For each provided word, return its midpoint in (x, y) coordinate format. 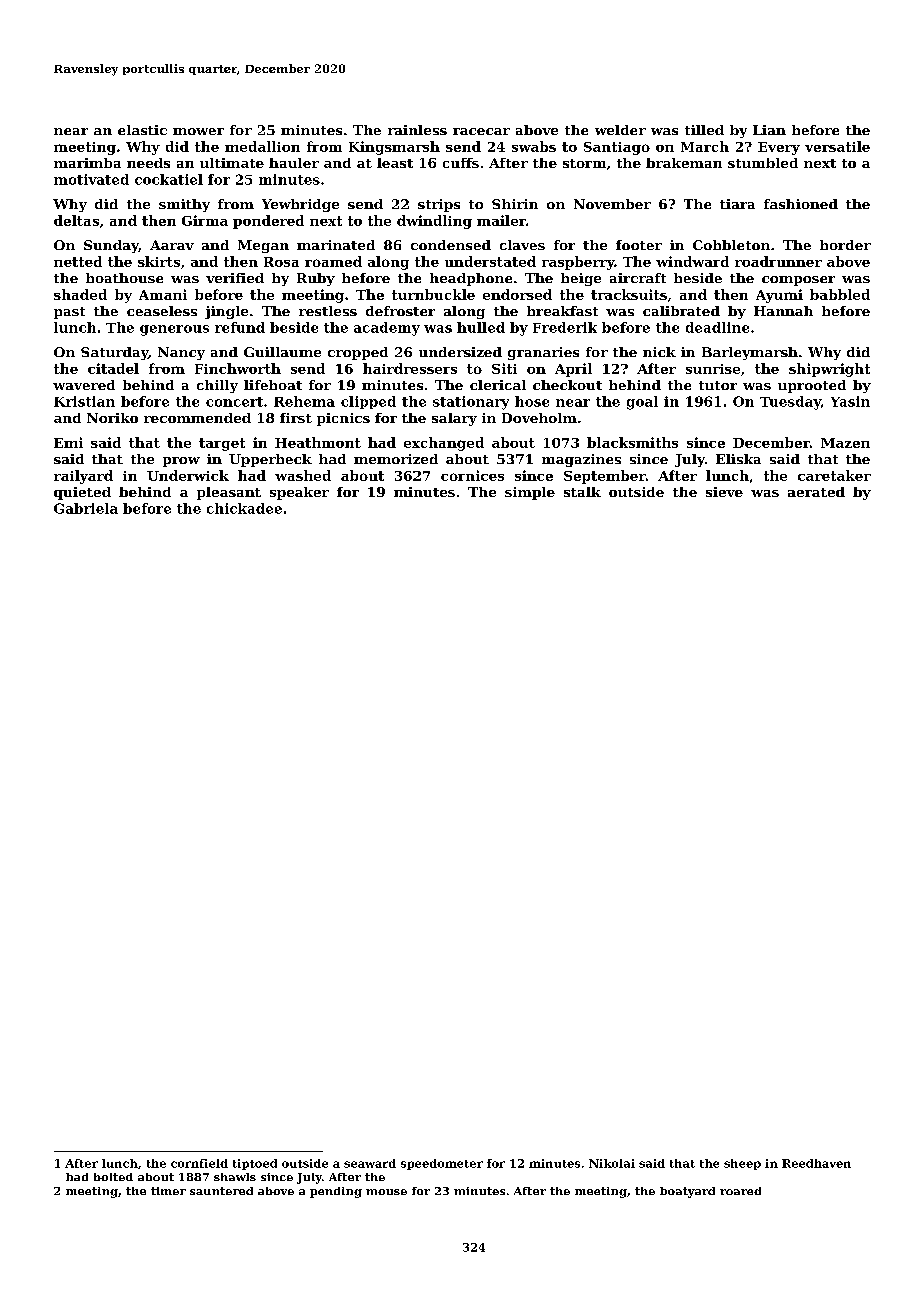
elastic (142, 130)
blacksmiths (632, 442)
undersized (460, 352)
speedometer (442, 1164)
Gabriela (86, 508)
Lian (769, 130)
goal (642, 403)
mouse (386, 1192)
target (222, 444)
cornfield (199, 1163)
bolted (113, 1177)
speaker (299, 493)
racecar (481, 131)
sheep (742, 1164)
